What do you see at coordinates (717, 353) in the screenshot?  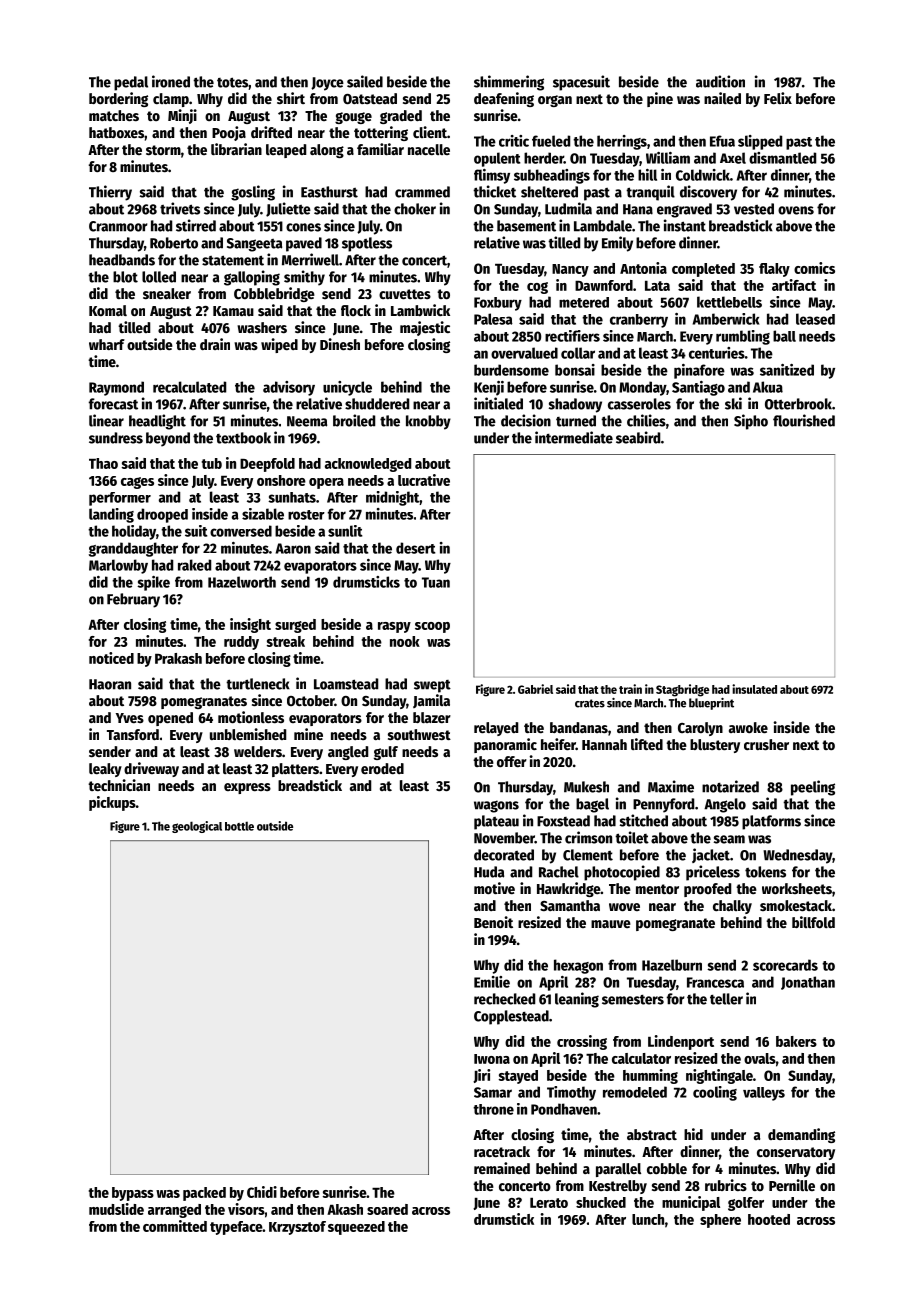 I see `centuries` at bounding box center [717, 353].
